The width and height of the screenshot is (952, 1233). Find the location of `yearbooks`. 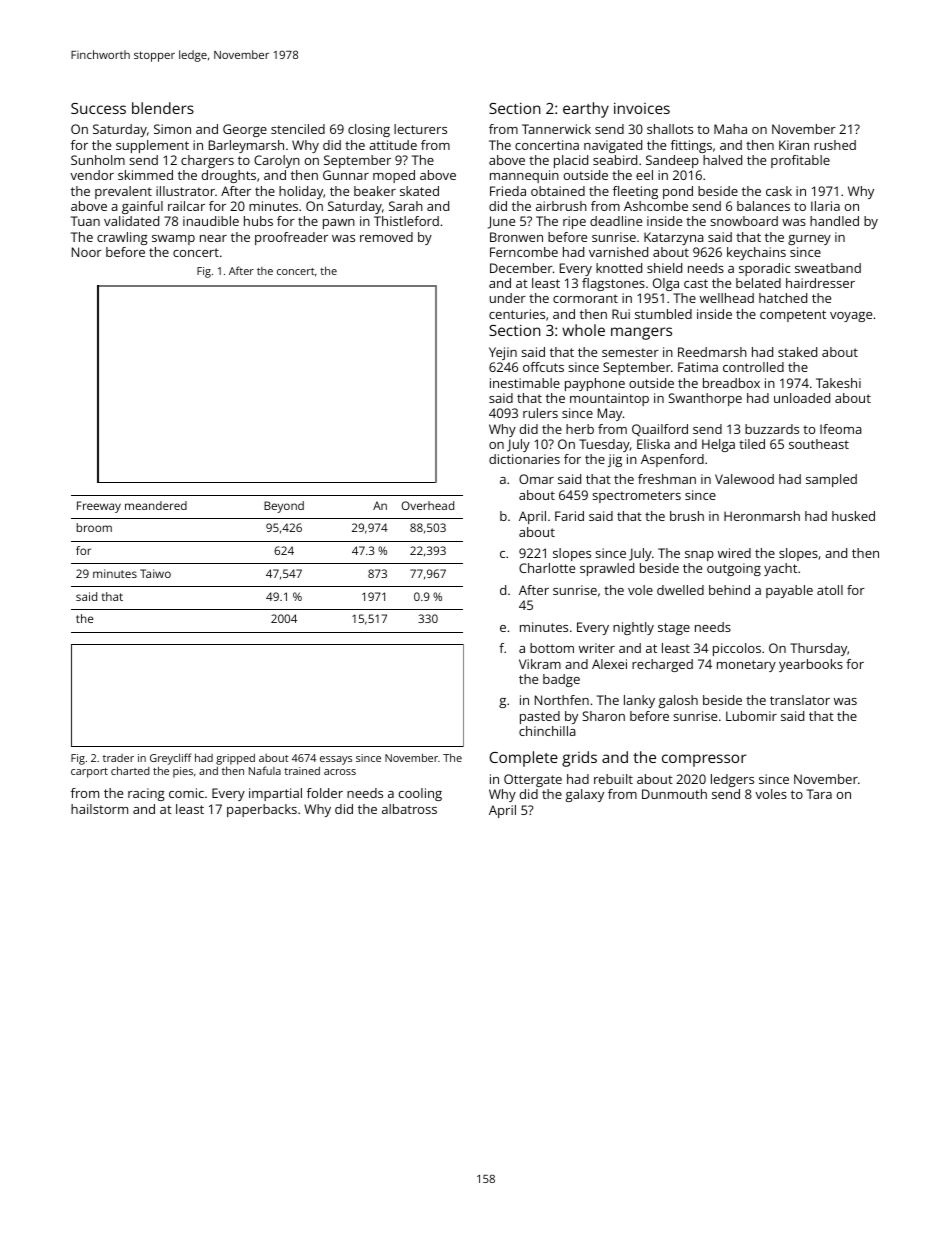

yearbooks is located at coordinates (811, 665).
